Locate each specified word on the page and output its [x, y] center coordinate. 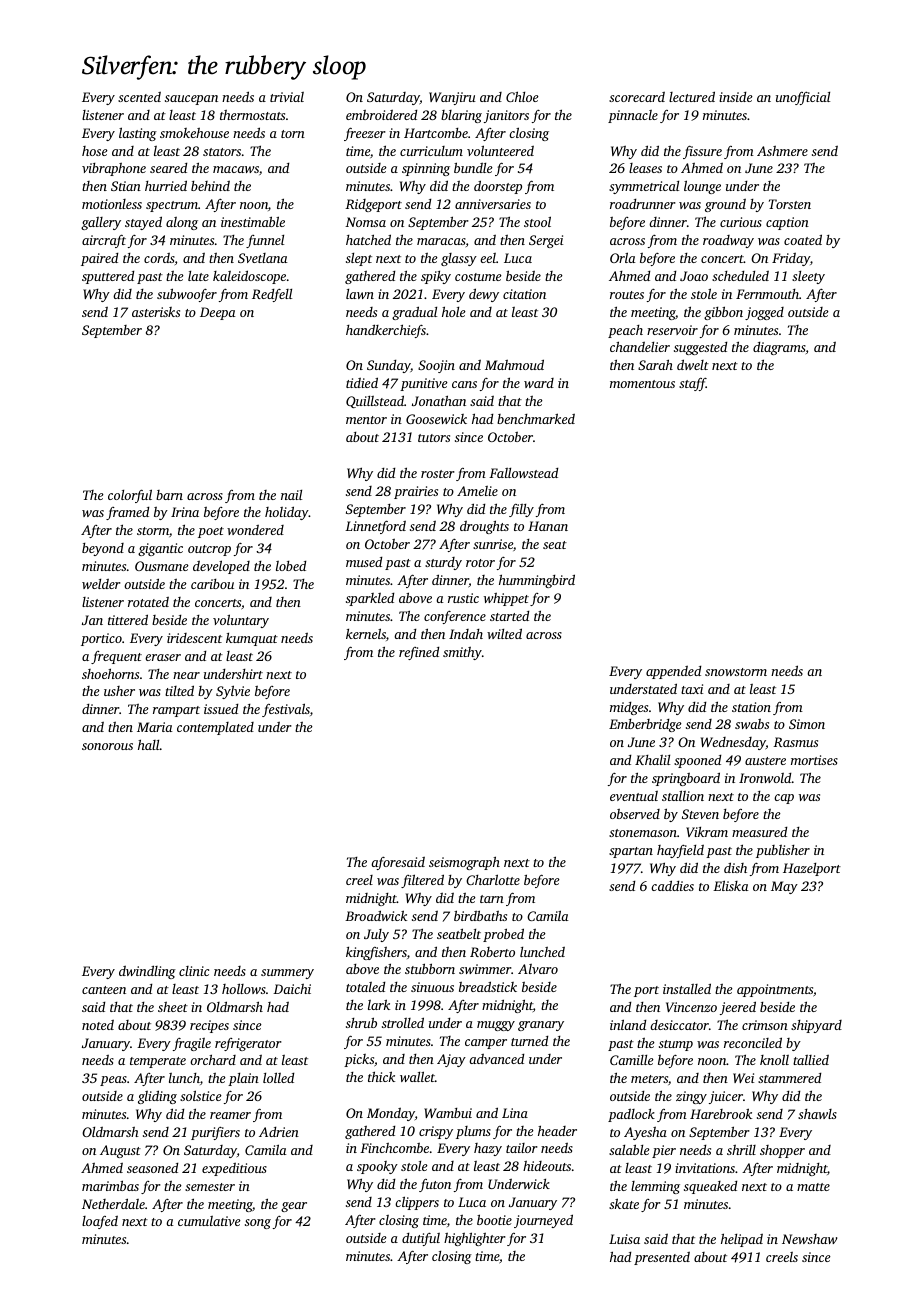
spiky [436, 277]
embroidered [381, 115]
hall [149, 744]
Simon [807, 724]
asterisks [156, 312]
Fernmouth [767, 294]
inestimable [253, 221]
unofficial [803, 98]
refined [419, 653]
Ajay [451, 1060]
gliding [157, 1097]
